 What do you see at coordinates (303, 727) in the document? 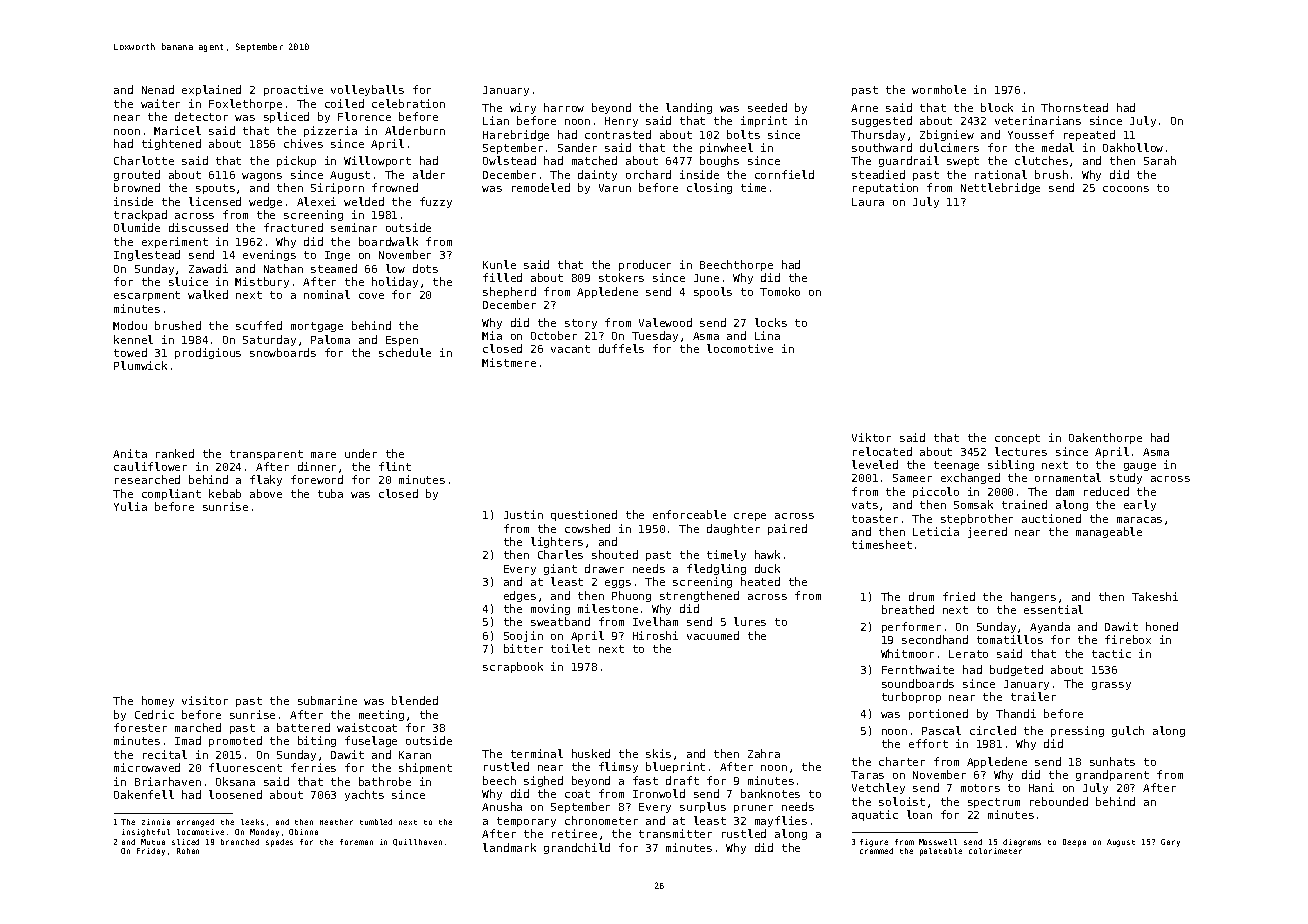
I see `battered` at bounding box center [303, 727].
